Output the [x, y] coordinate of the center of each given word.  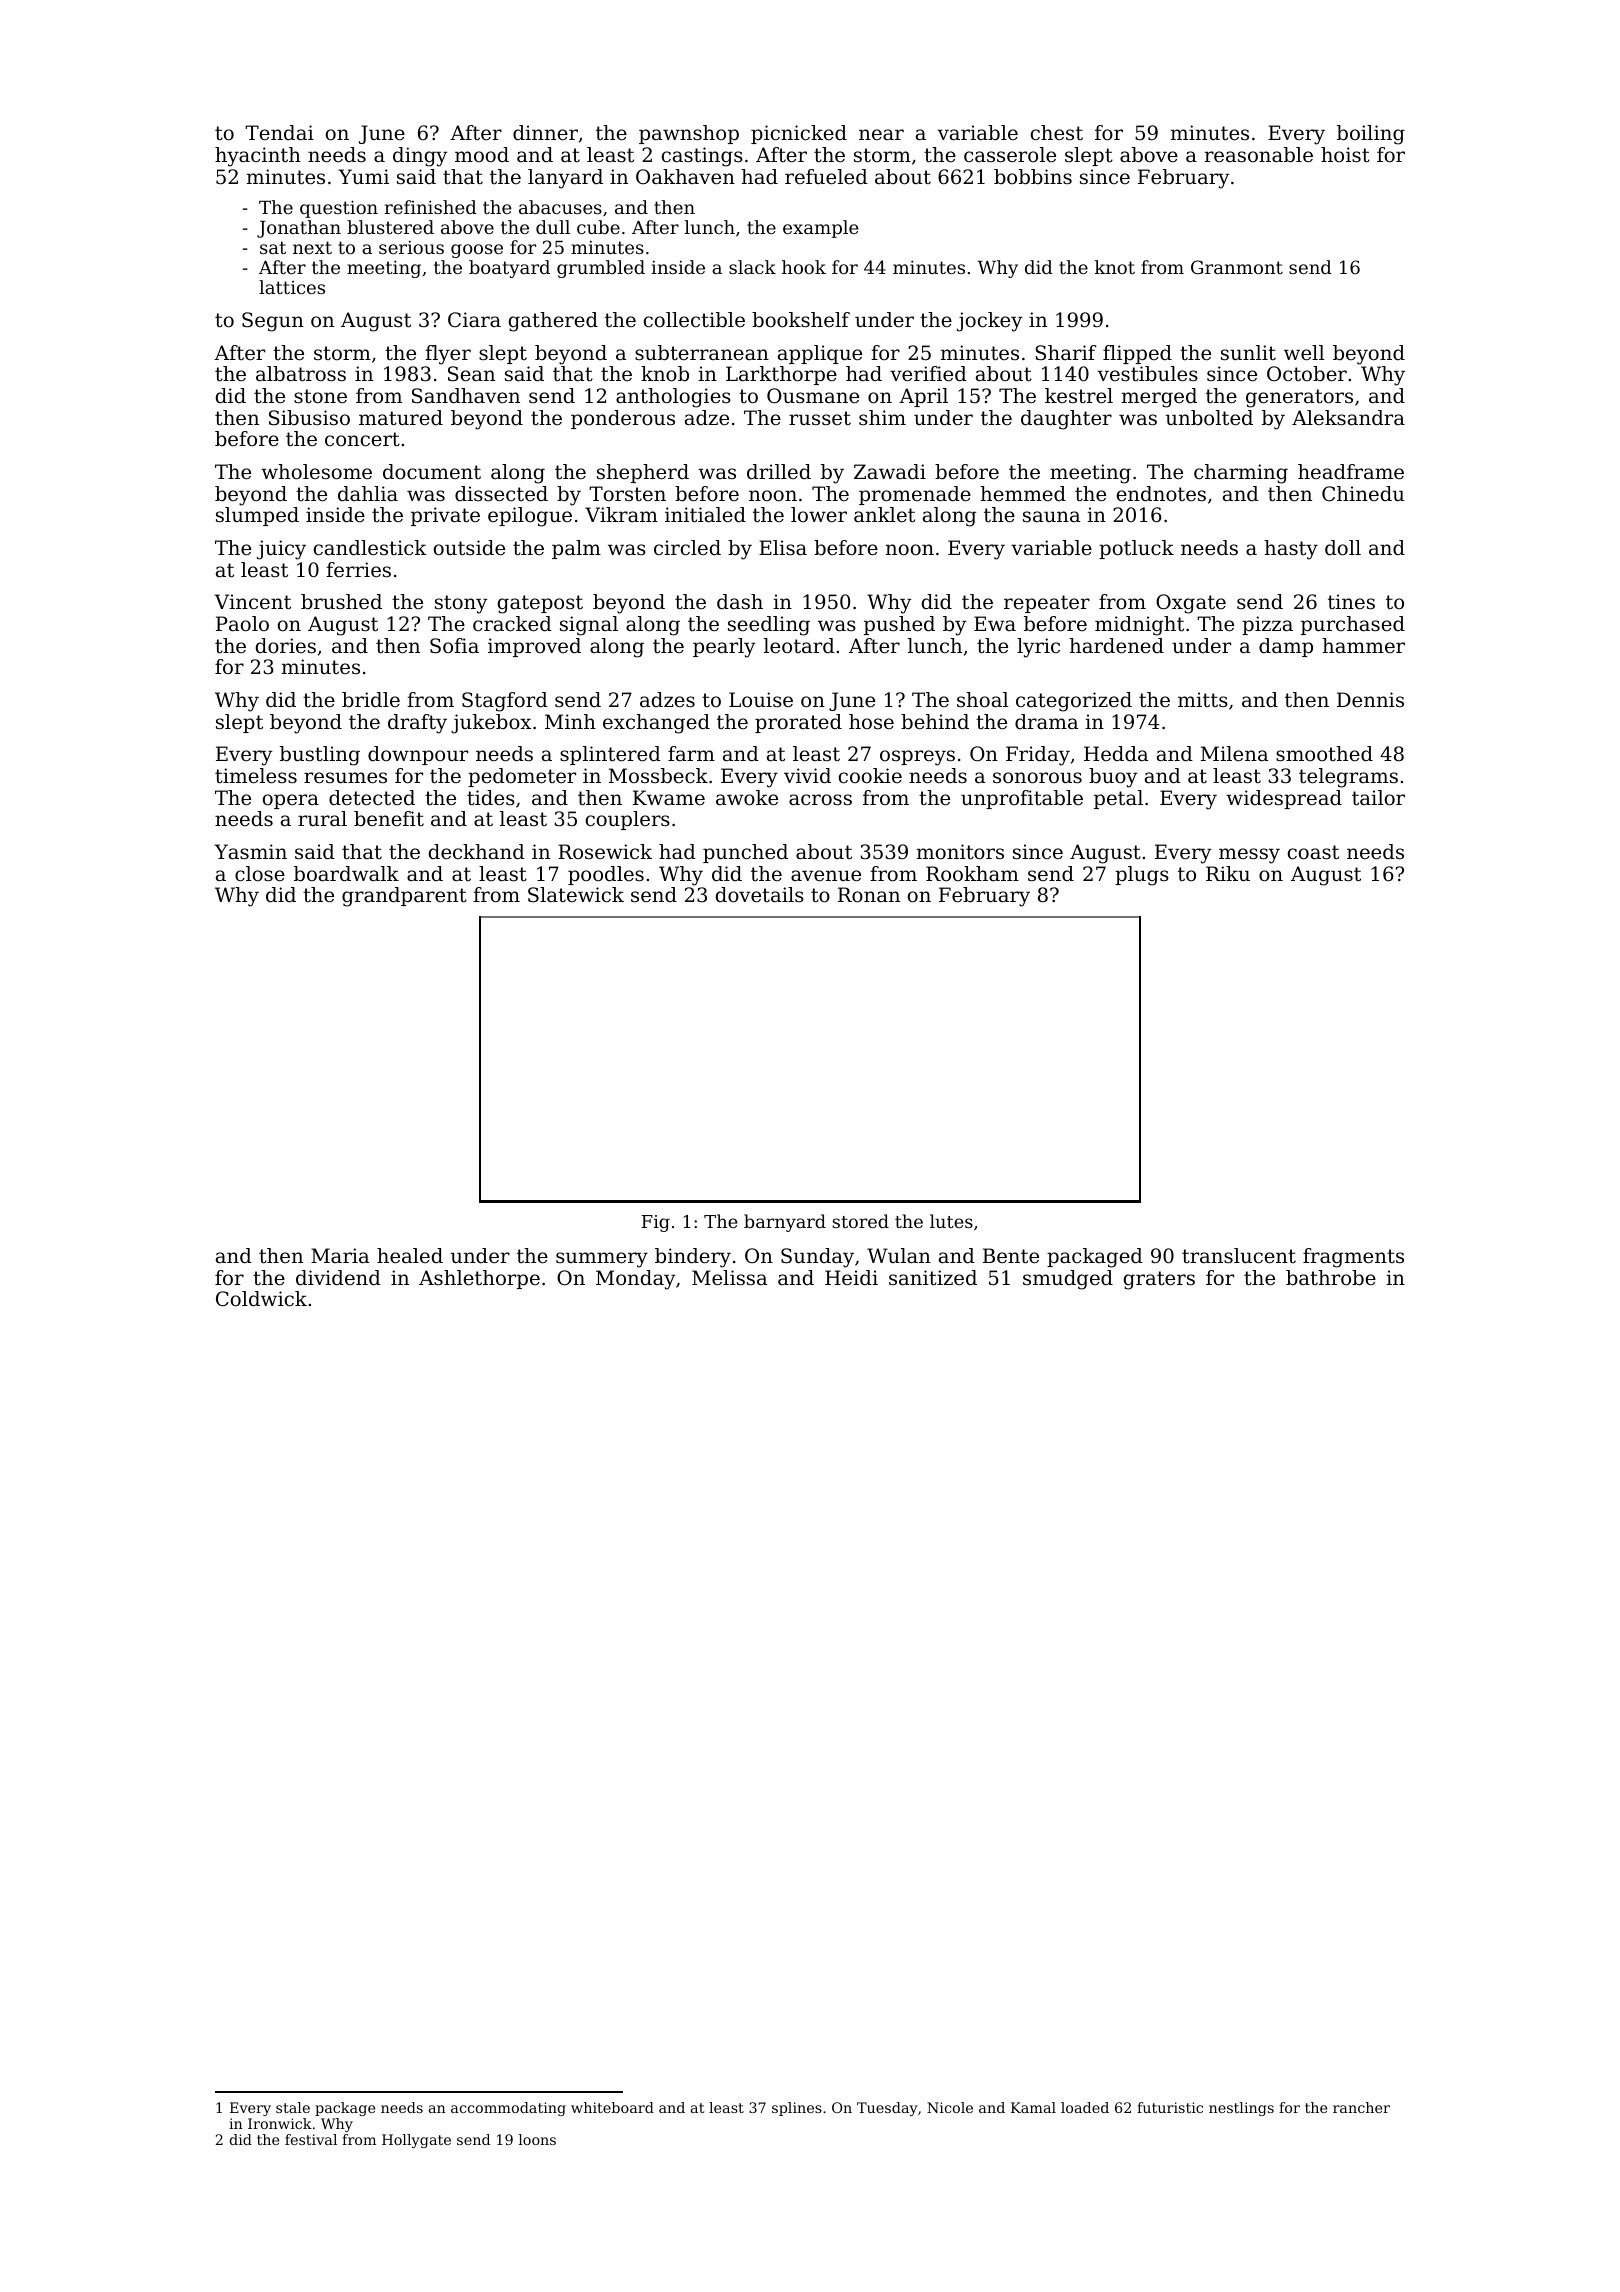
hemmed [1023, 494]
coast [1313, 852]
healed [410, 1256]
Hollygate [416, 2141]
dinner [545, 133]
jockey [990, 322]
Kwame [669, 798]
